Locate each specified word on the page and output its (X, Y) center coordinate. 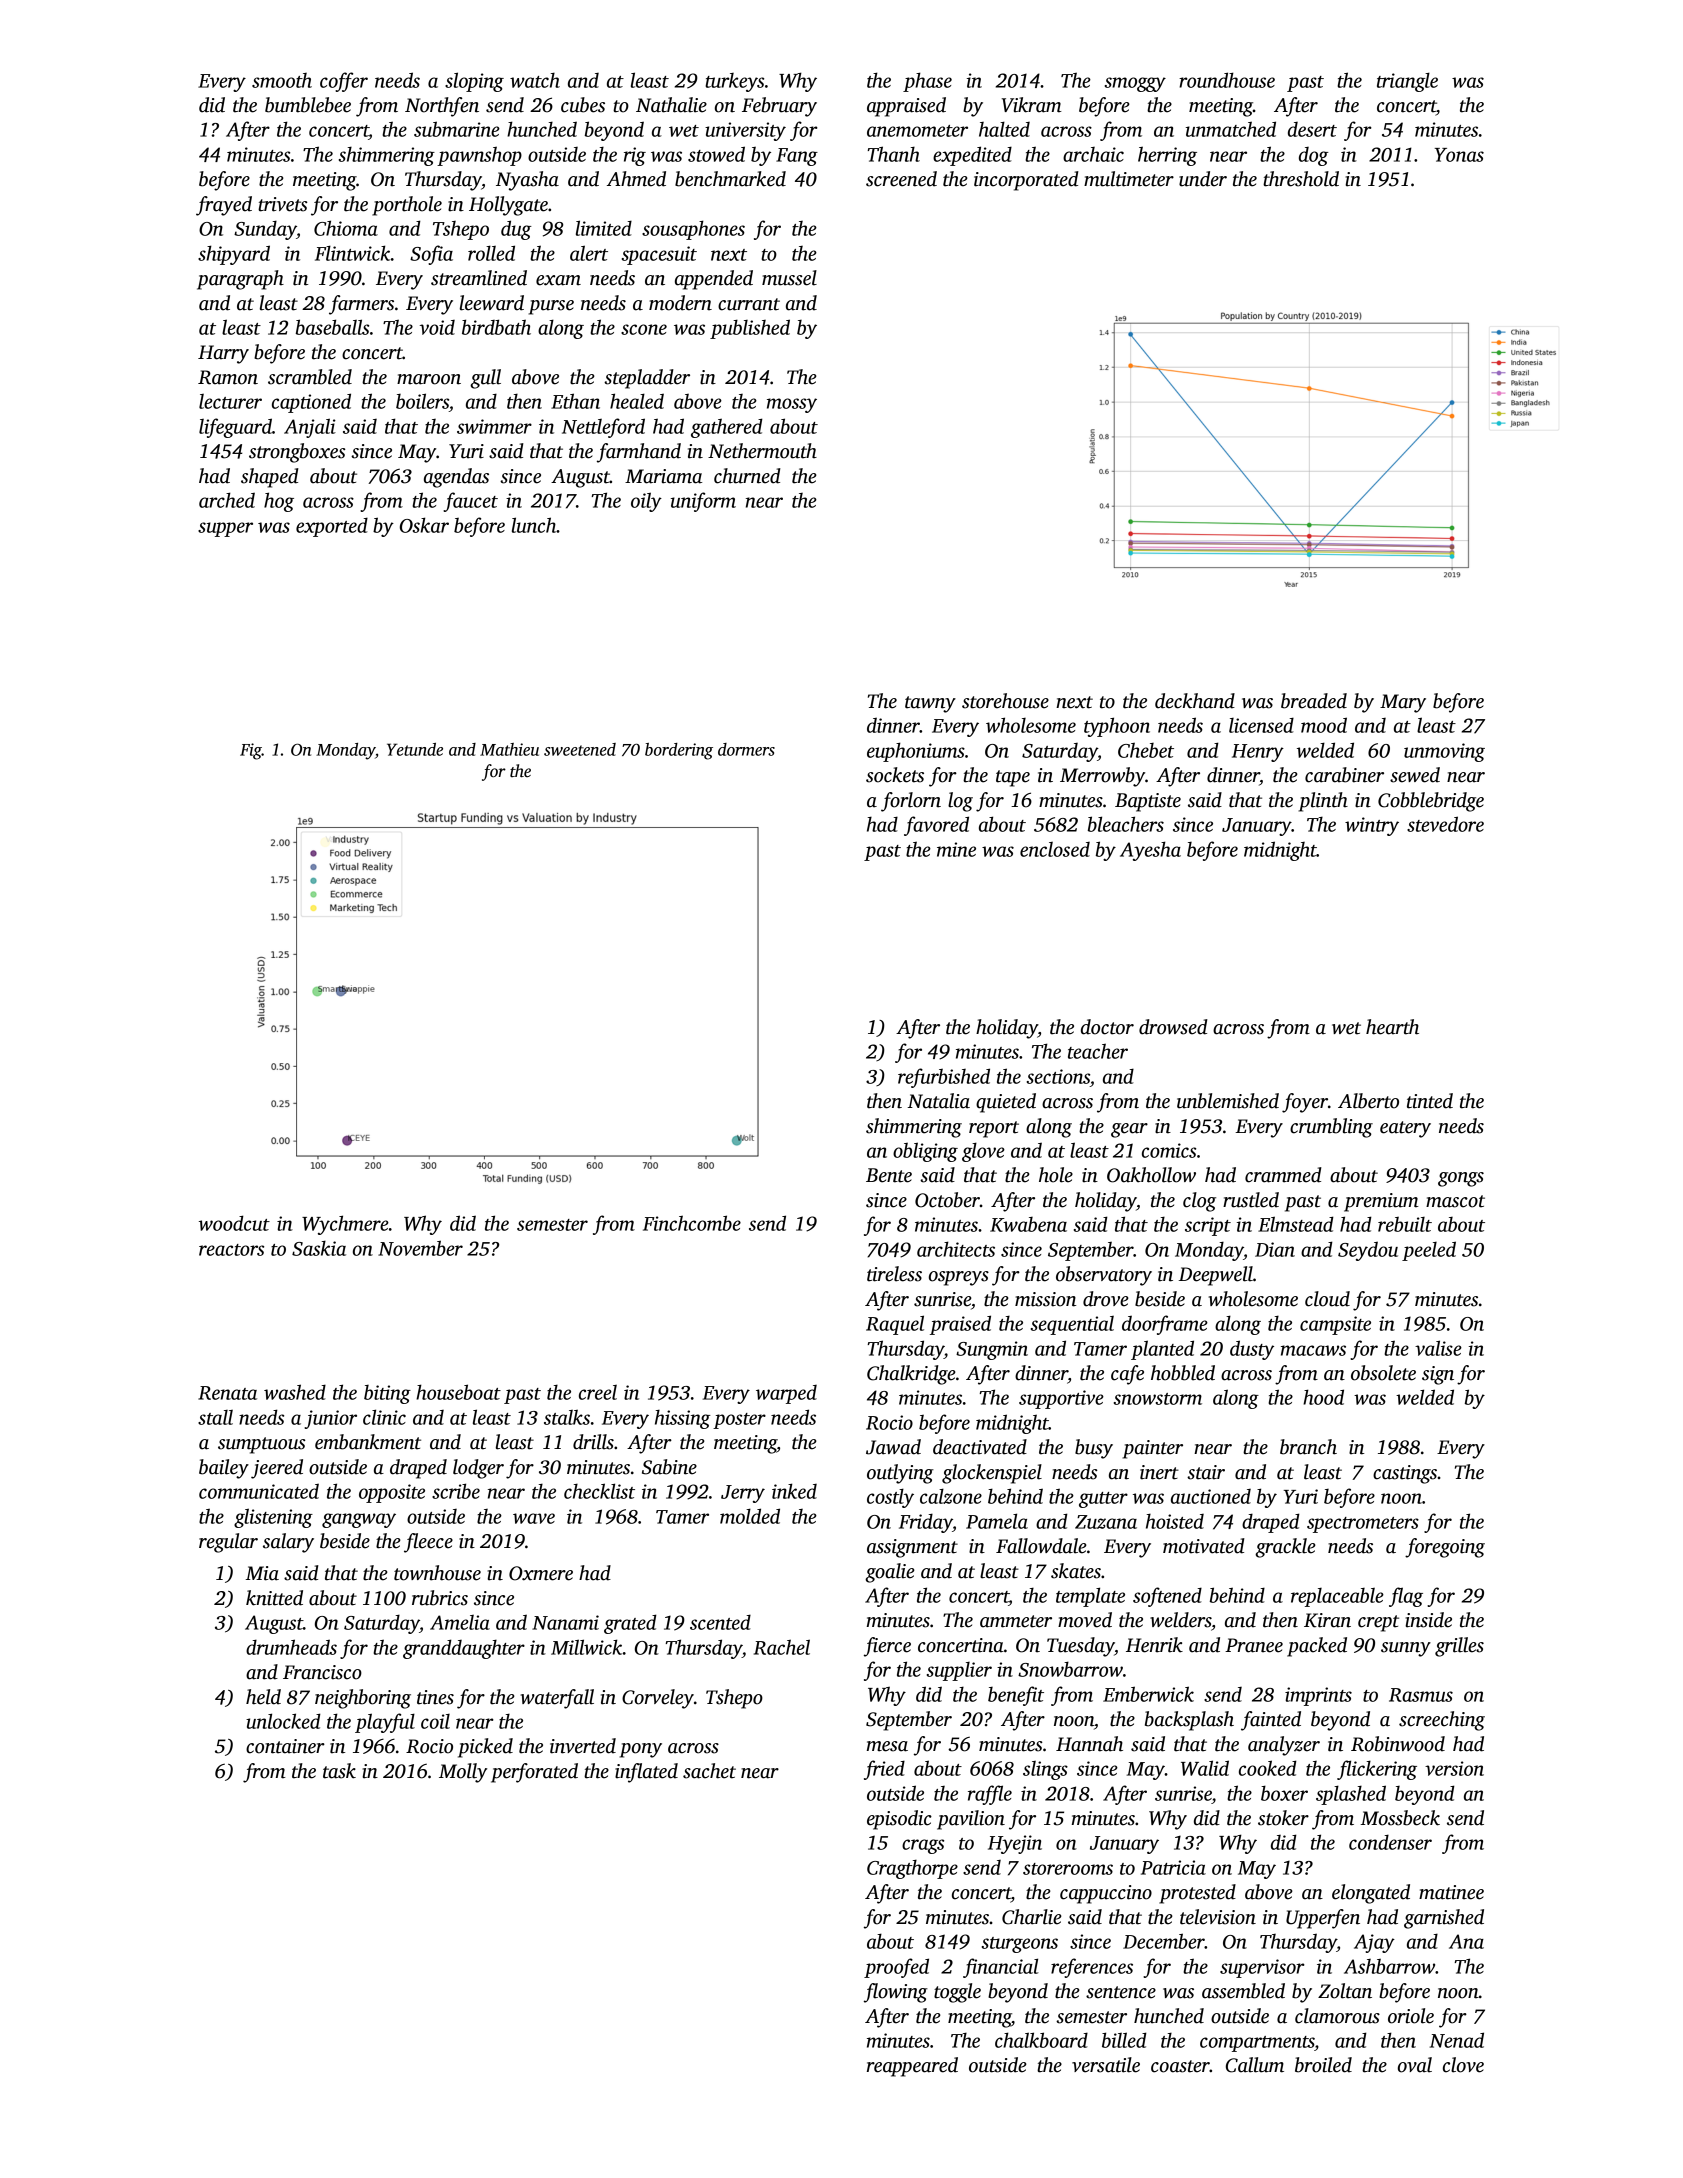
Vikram (1032, 105)
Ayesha (1150, 851)
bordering (679, 751)
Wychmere (345, 1225)
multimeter (1129, 179)
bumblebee (308, 105)
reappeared (912, 2067)
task (339, 1771)
